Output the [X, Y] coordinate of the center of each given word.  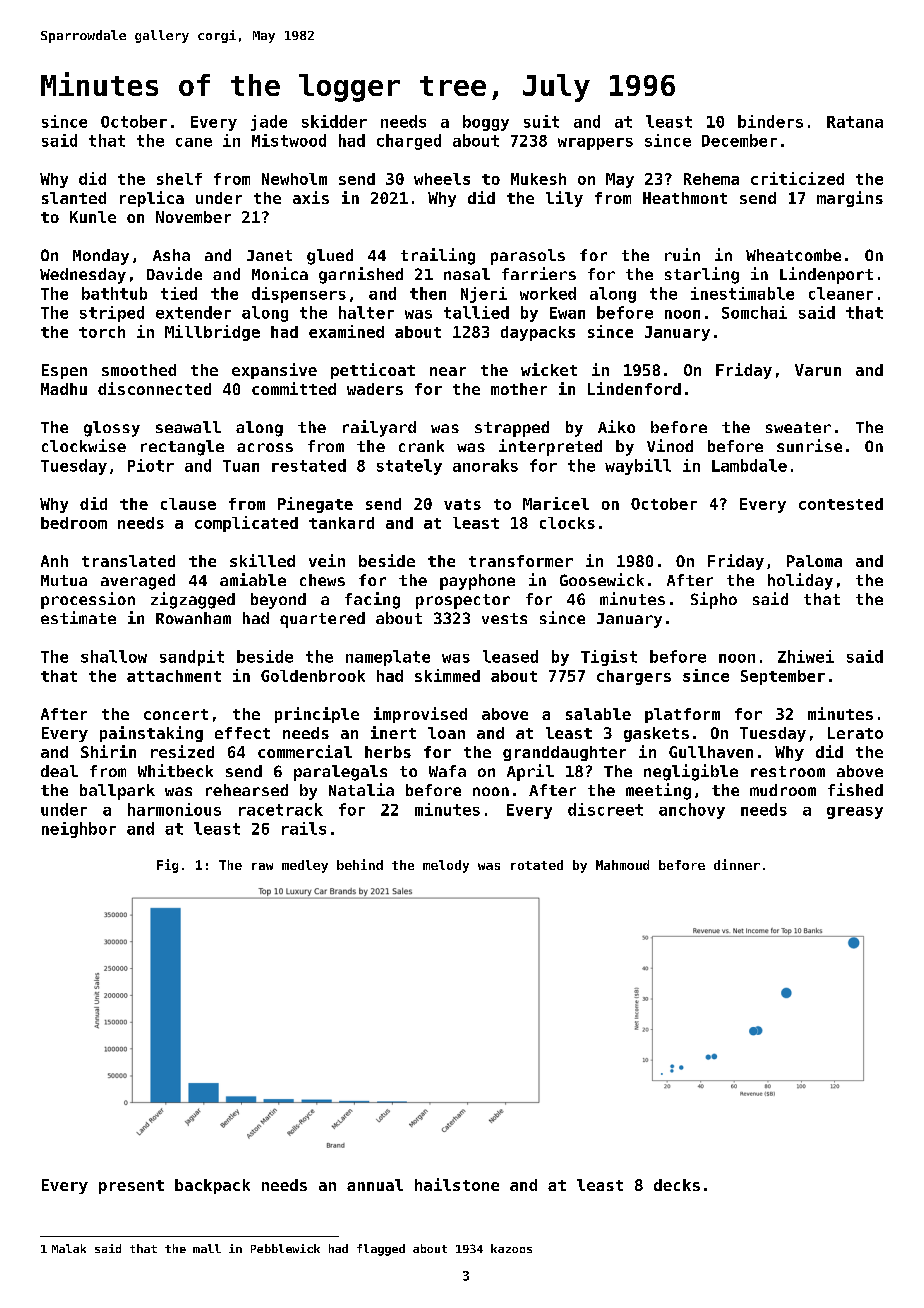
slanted [74, 198]
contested [841, 504]
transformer [521, 561]
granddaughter [564, 753]
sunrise [809, 445]
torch [102, 332]
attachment [174, 676]
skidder [334, 121]
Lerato [855, 733]
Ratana [855, 122]
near [448, 371]
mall [207, 1248]
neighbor [79, 830]
